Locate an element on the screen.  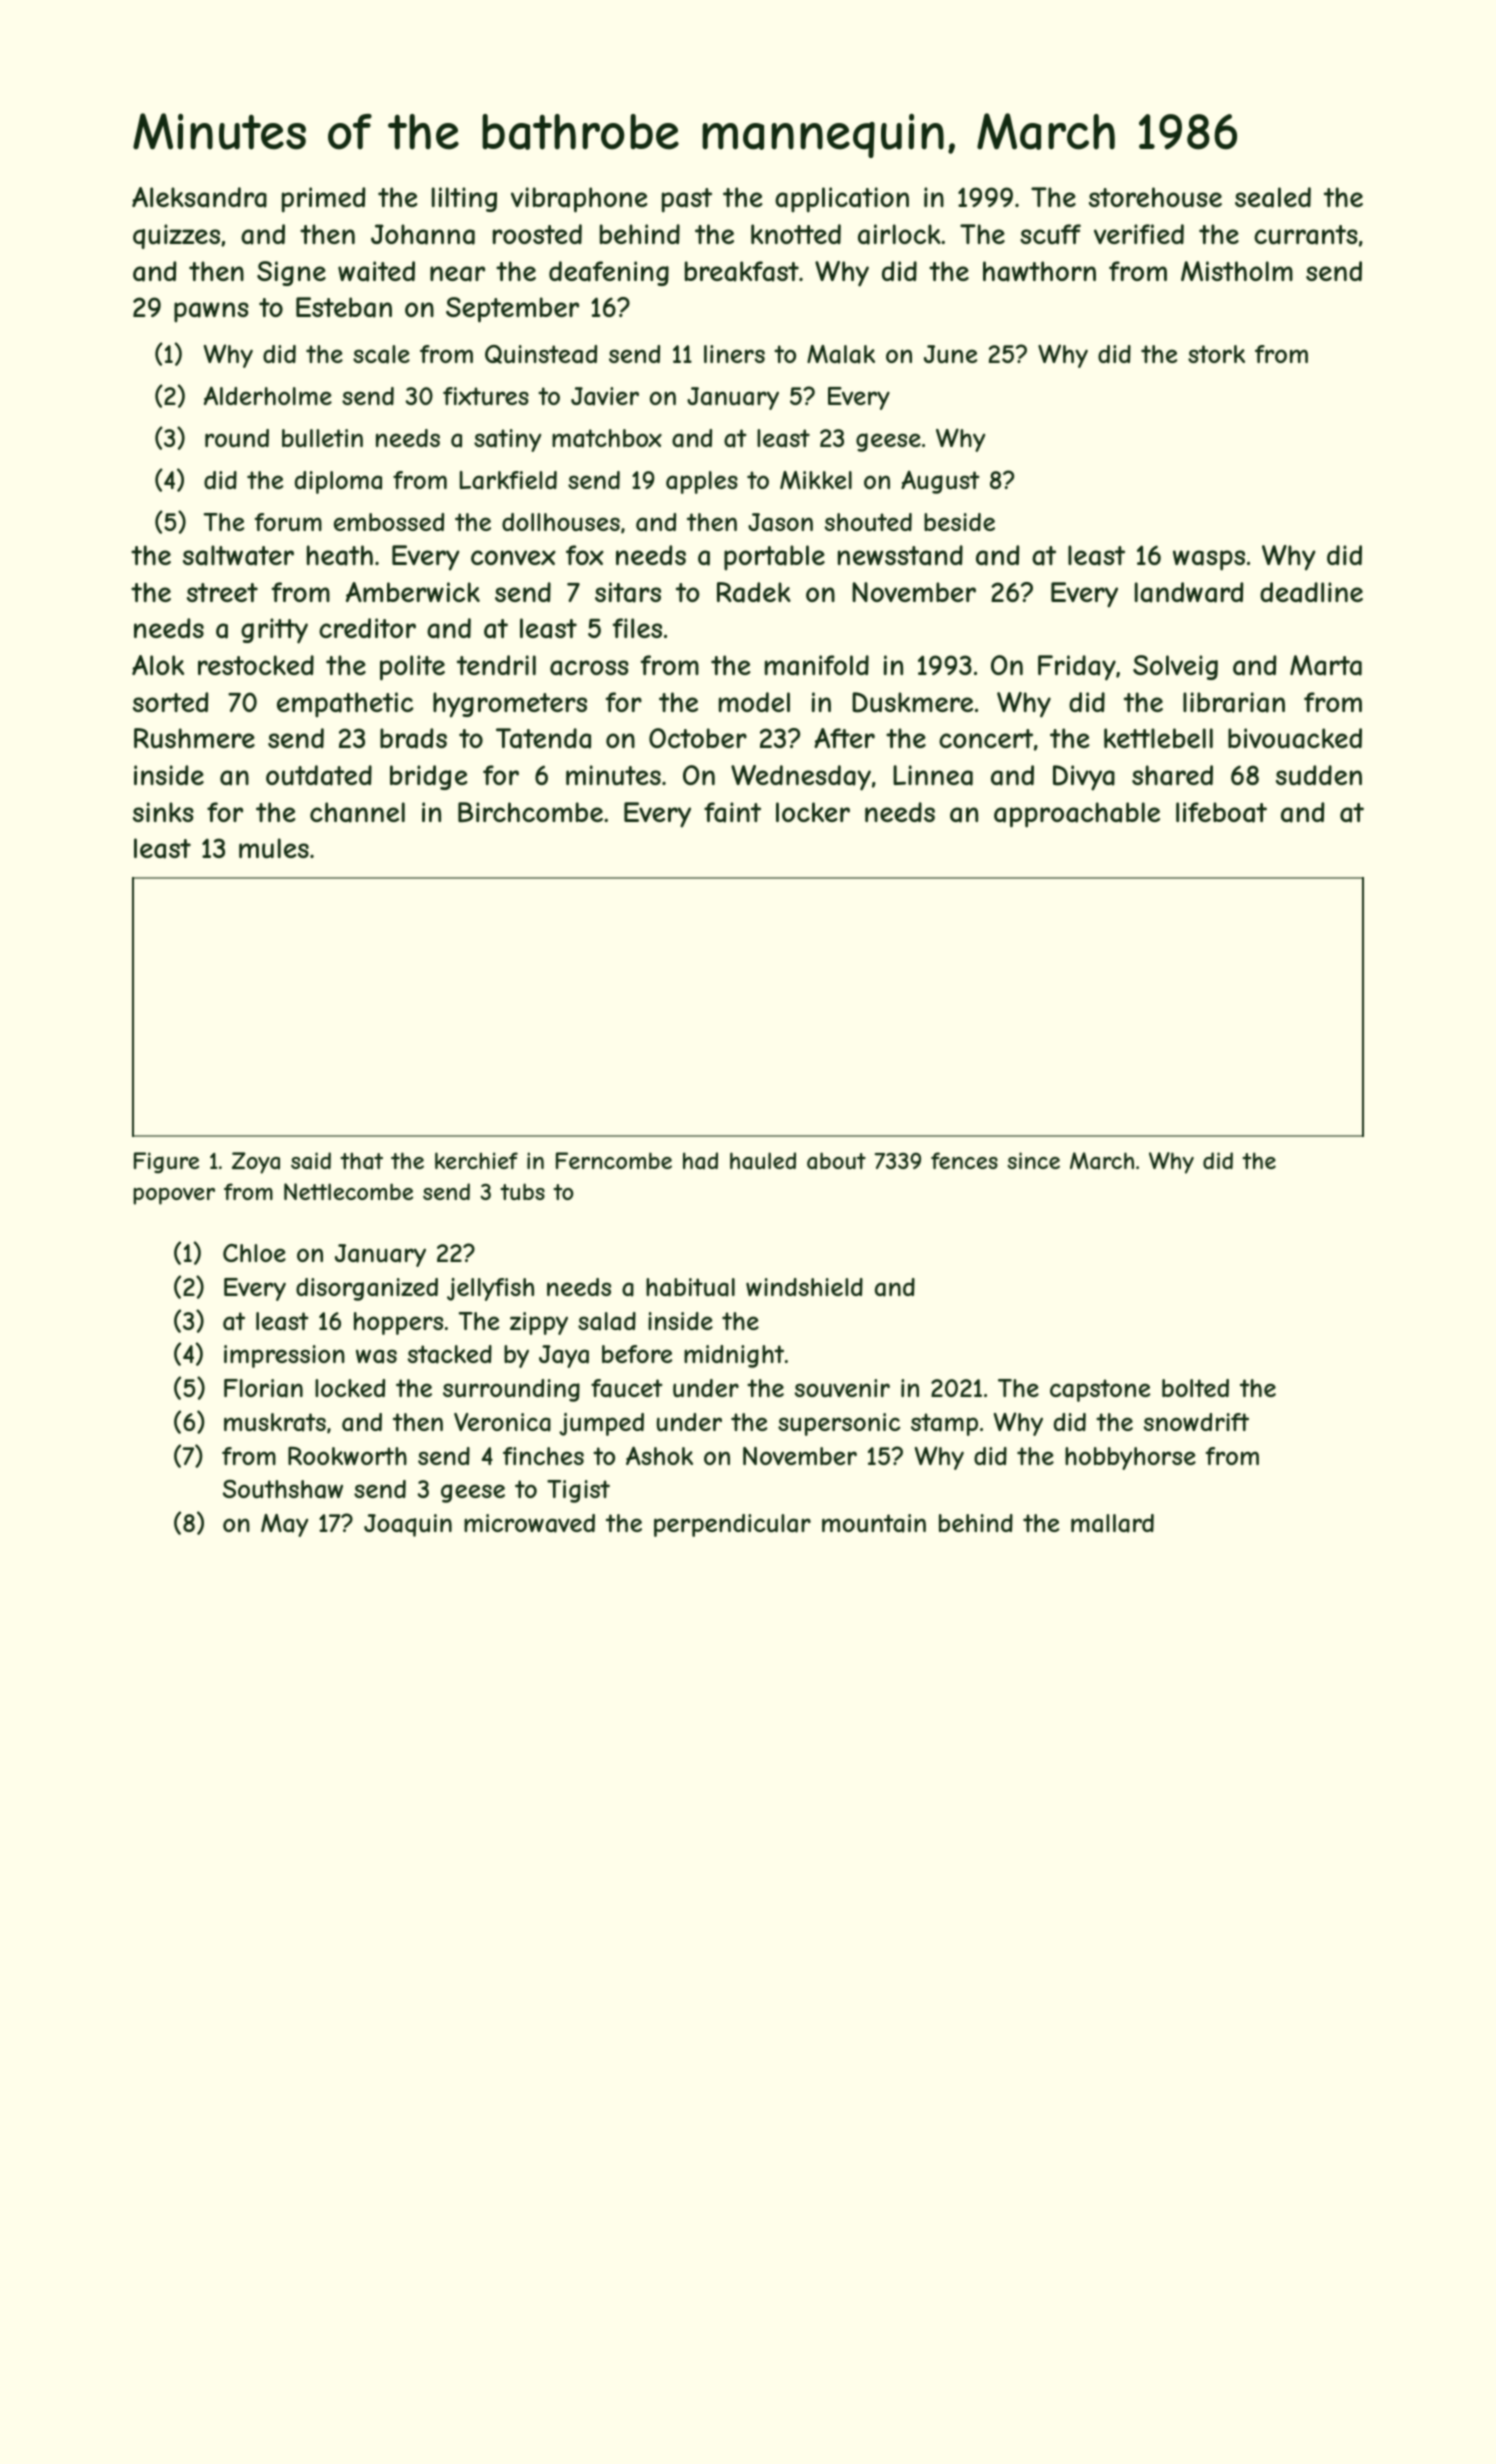
polite is located at coordinates (412, 668).
